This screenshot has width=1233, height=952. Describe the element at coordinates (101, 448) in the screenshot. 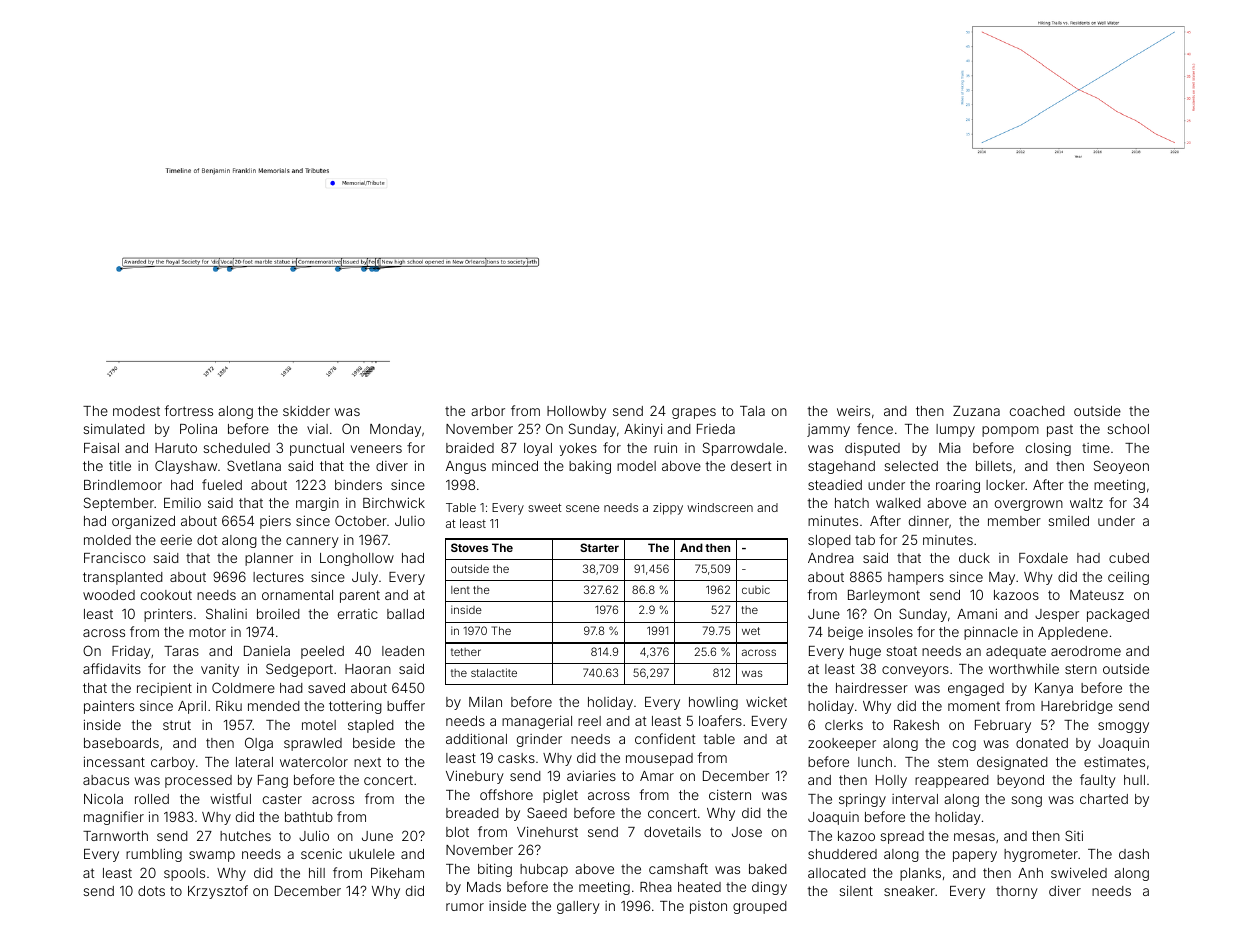

I see `Faisal` at that location.
